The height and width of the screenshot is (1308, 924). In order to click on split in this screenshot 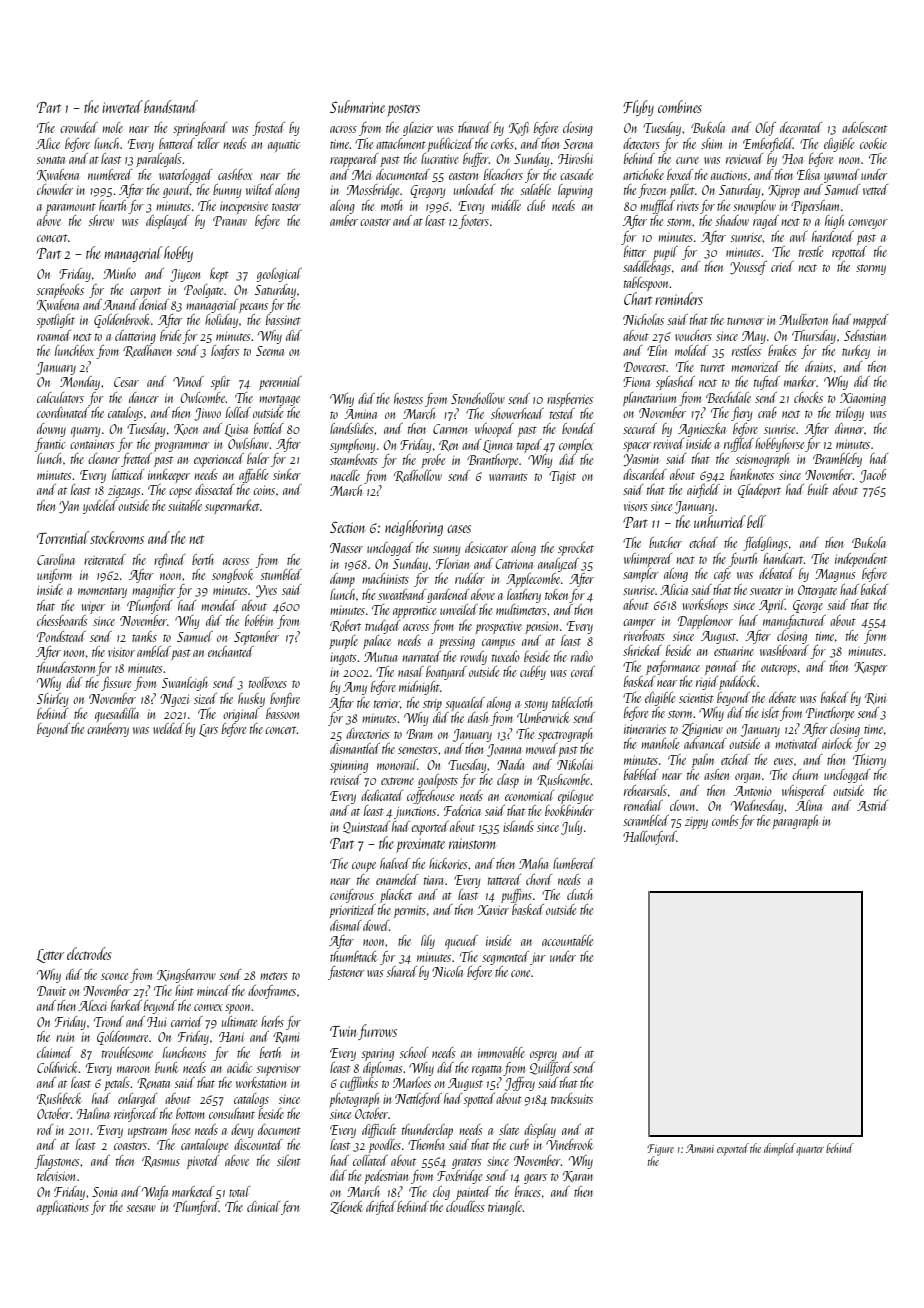, I will do `click(220, 383)`.
